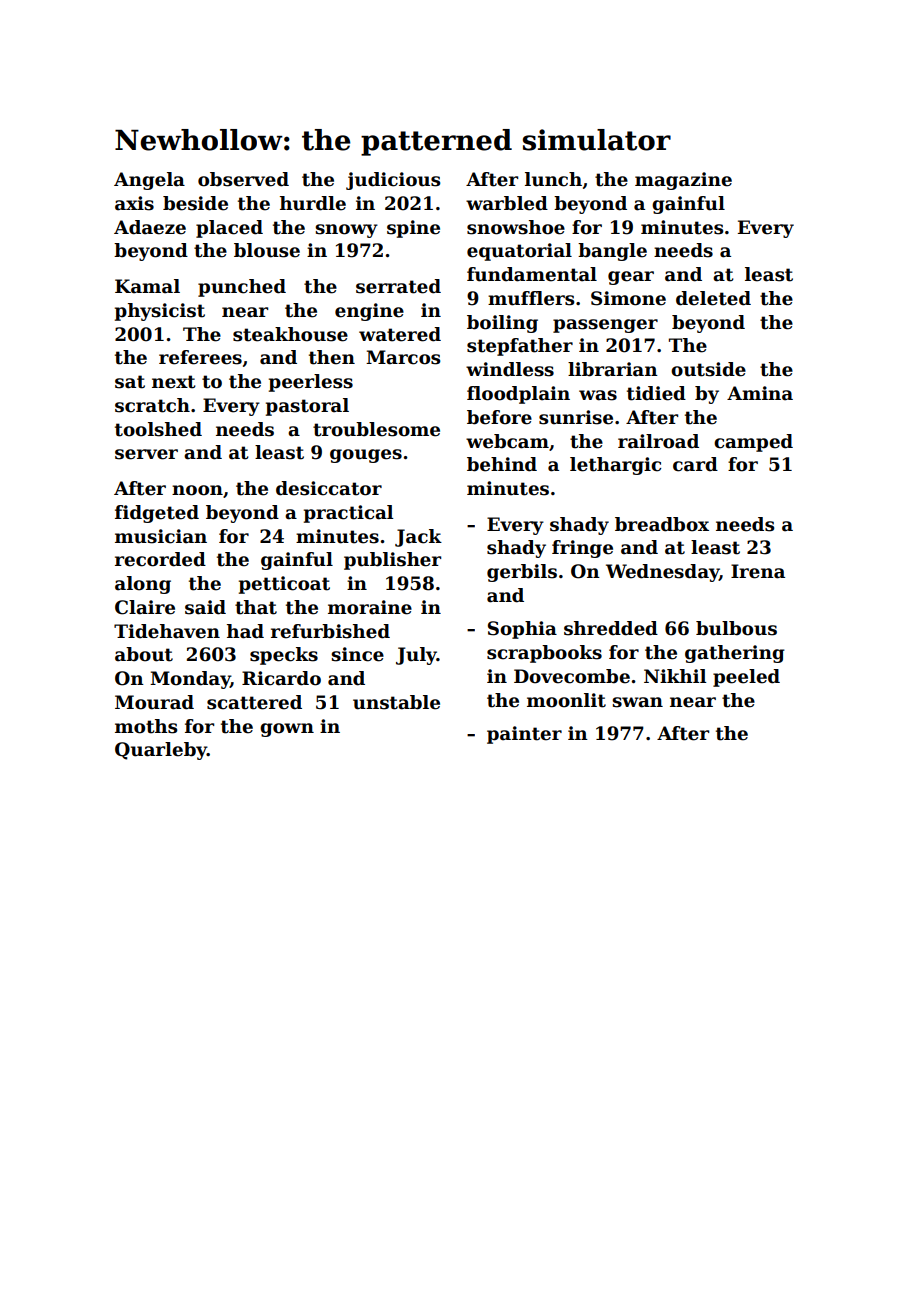  I want to click on camped, so click(753, 443).
